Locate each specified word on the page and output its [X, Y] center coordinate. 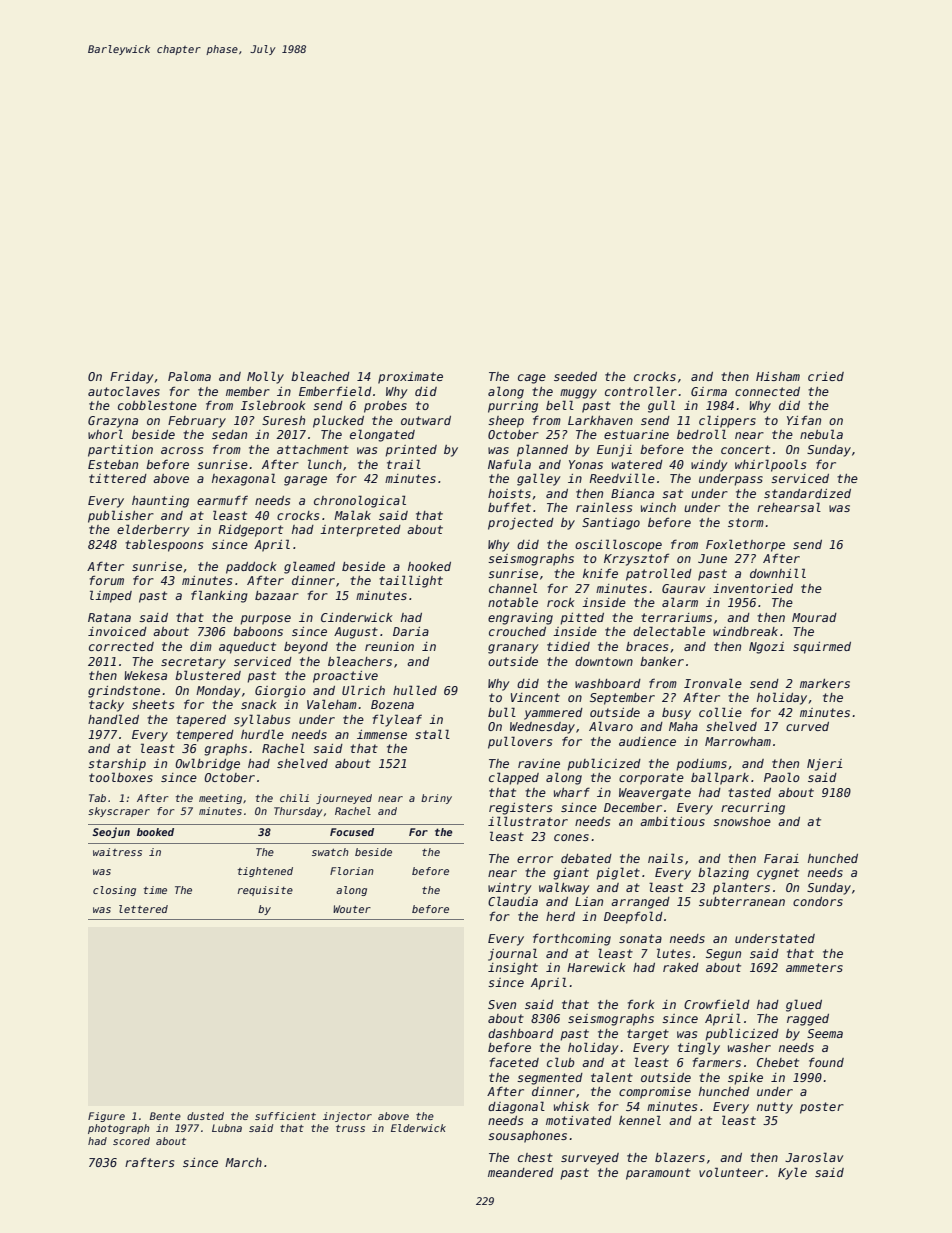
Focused [352, 832]
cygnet [778, 874]
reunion [389, 646]
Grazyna [113, 422]
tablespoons [164, 545]
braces [647, 646]
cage [532, 379]
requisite [265, 891]
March [243, 1162]
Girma [709, 391]
